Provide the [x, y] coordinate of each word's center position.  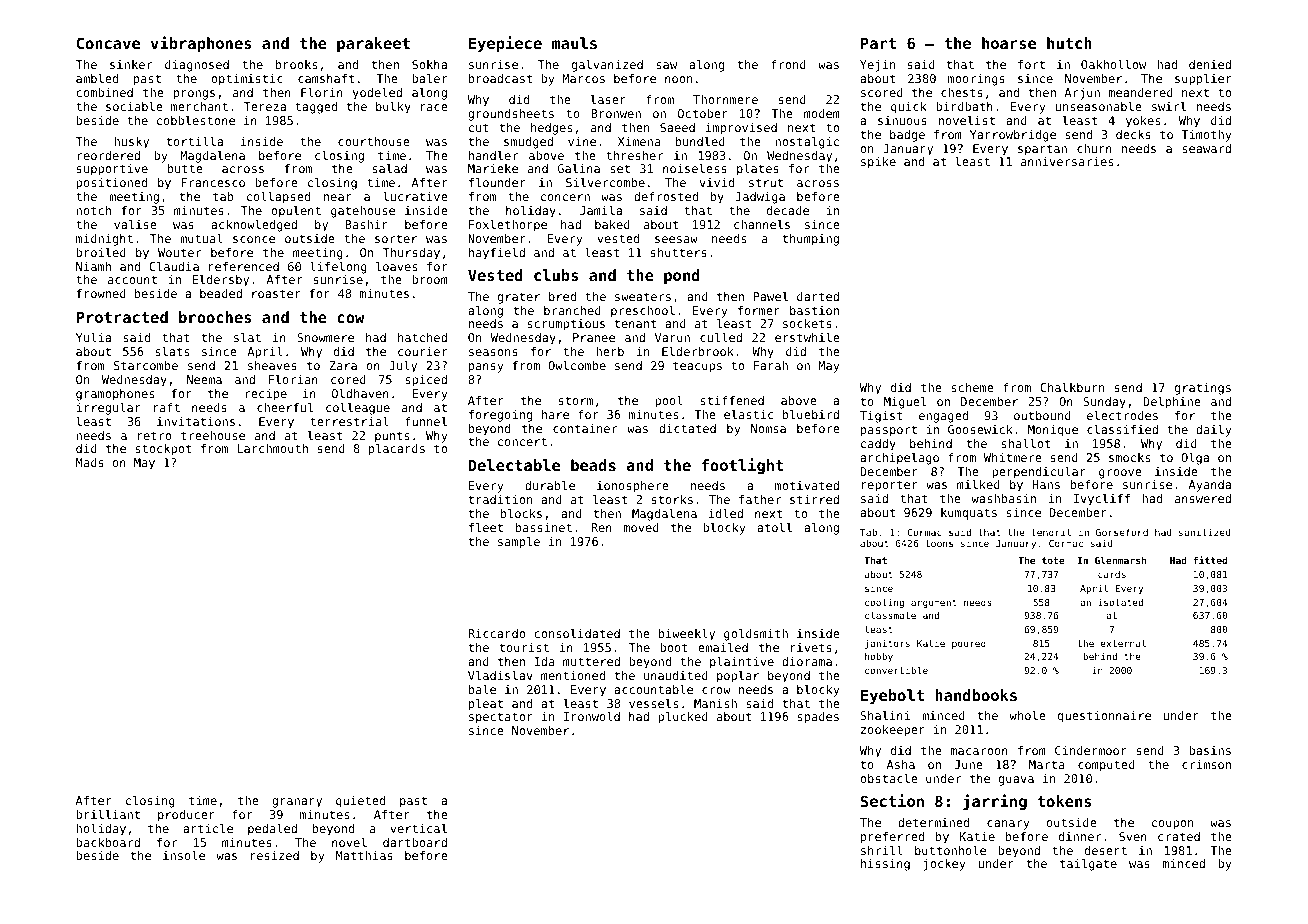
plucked [683, 717]
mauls [574, 43]
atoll [774, 527]
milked [978, 484]
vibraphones [201, 44]
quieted [360, 802]
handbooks [976, 695]
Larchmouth [272, 448]
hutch [1069, 43]
